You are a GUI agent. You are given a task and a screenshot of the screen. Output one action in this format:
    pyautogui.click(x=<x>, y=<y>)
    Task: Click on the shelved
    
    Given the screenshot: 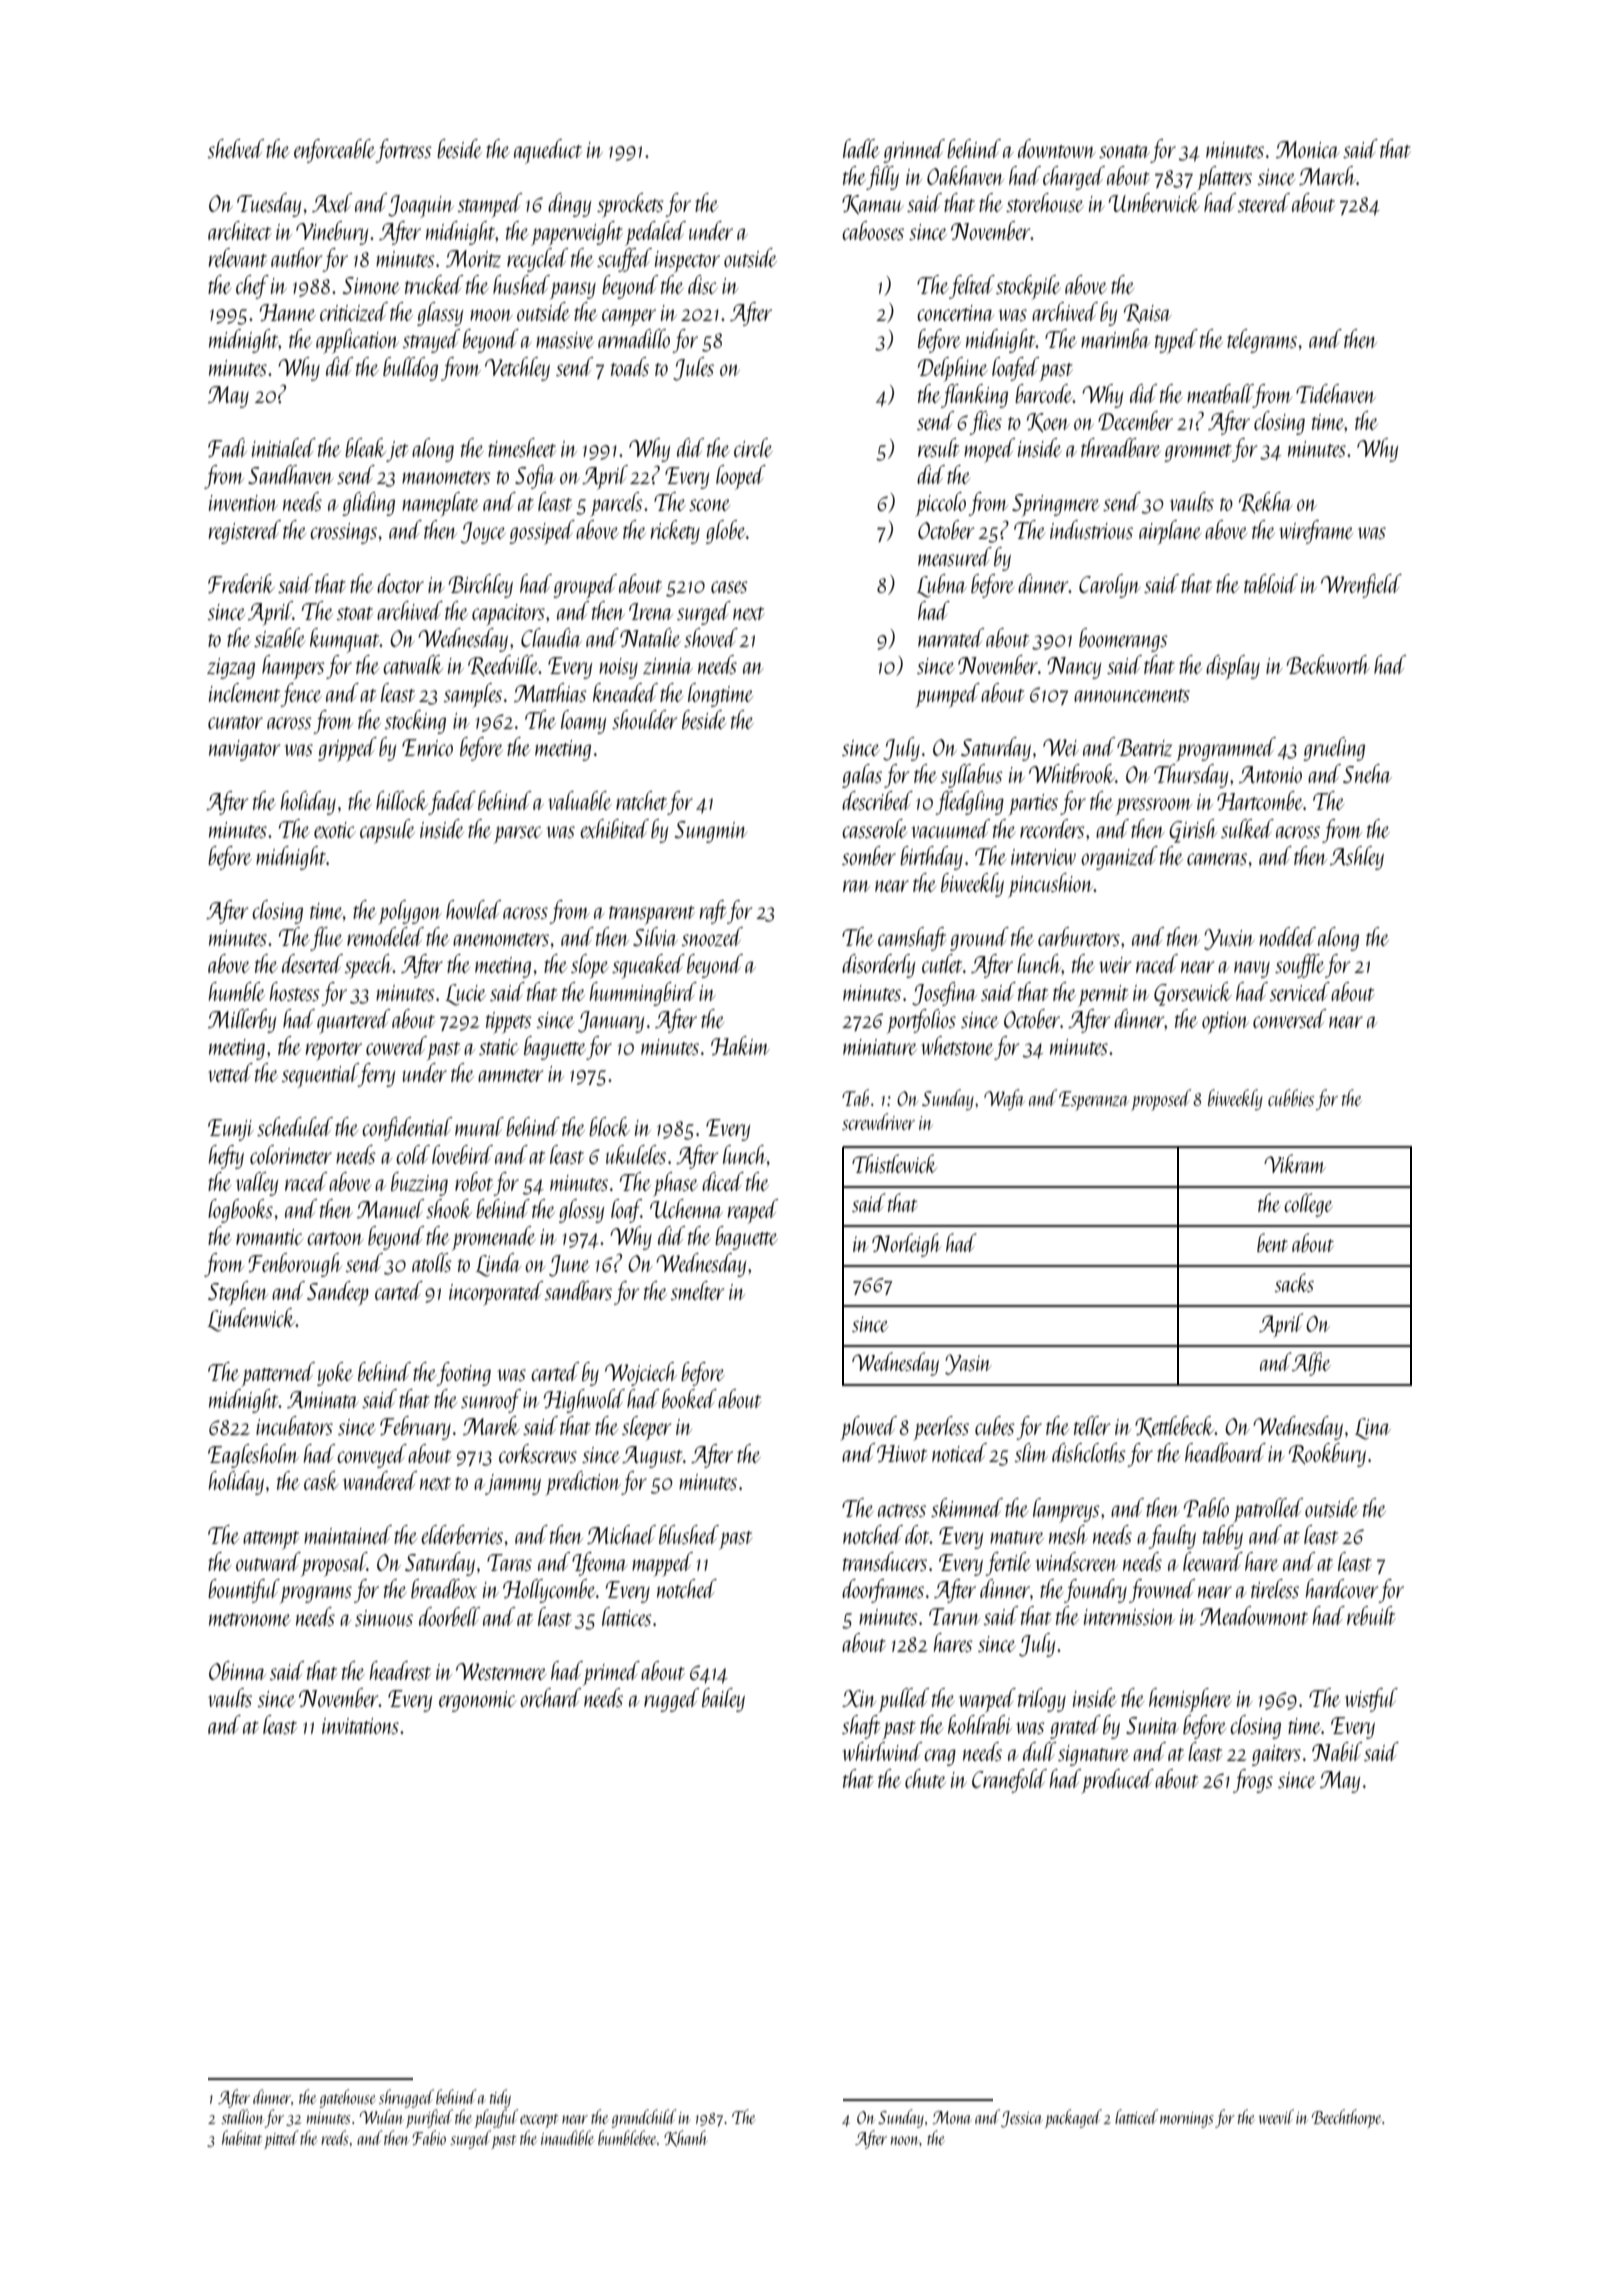 What is the action you would take?
    pyautogui.click(x=235, y=148)
